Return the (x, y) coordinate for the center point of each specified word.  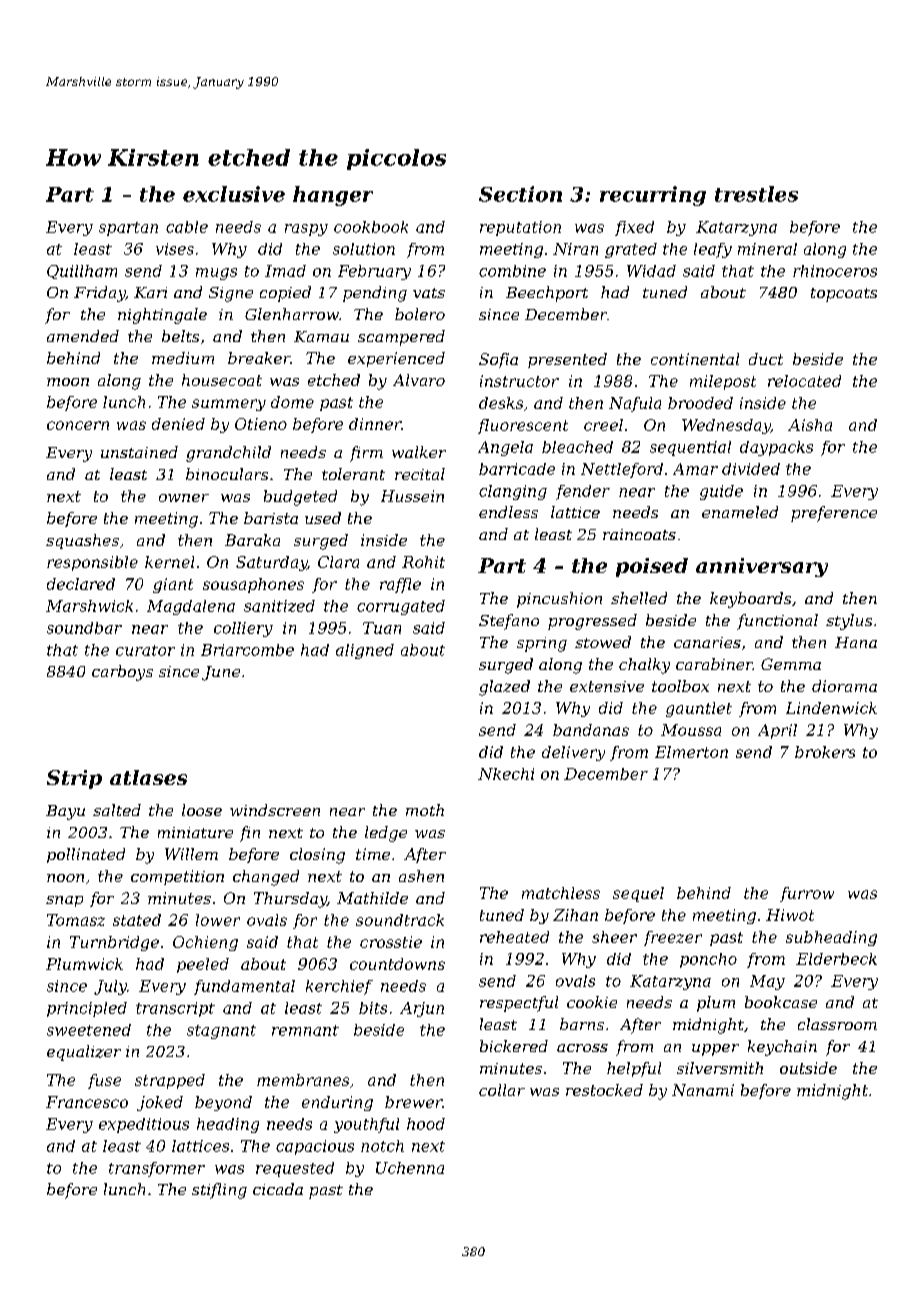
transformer (157, 1169)
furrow (807, 894)
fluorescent (523, 426)
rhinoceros (835, 271)
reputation (520, 228)
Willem (191, 854)
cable (187, 227)
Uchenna (410, 1168)
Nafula (635, 404)
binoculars (227, 474)
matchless (561, 893)
